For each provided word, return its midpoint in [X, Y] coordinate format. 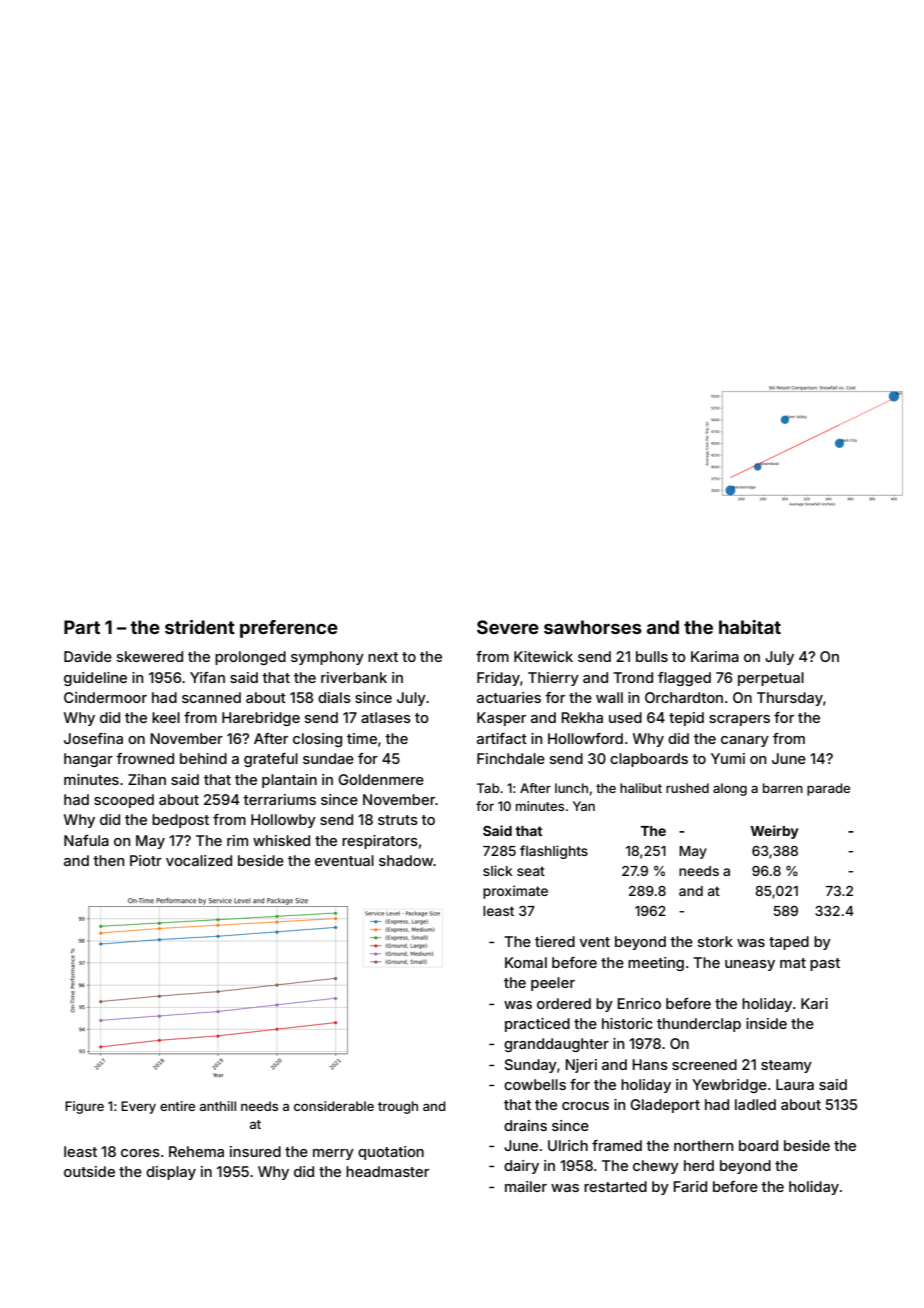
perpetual [771, 679]
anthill [218, 1106]
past [825, 964]
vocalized [199, 860]
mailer [526, 1186]
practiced [537, 1025]
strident [200, 627]
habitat [750, 627]
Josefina [93, 738]
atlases [386, 717]
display [171, 1173]
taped [789, 943]
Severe [508, 627]
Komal [526, 962]
